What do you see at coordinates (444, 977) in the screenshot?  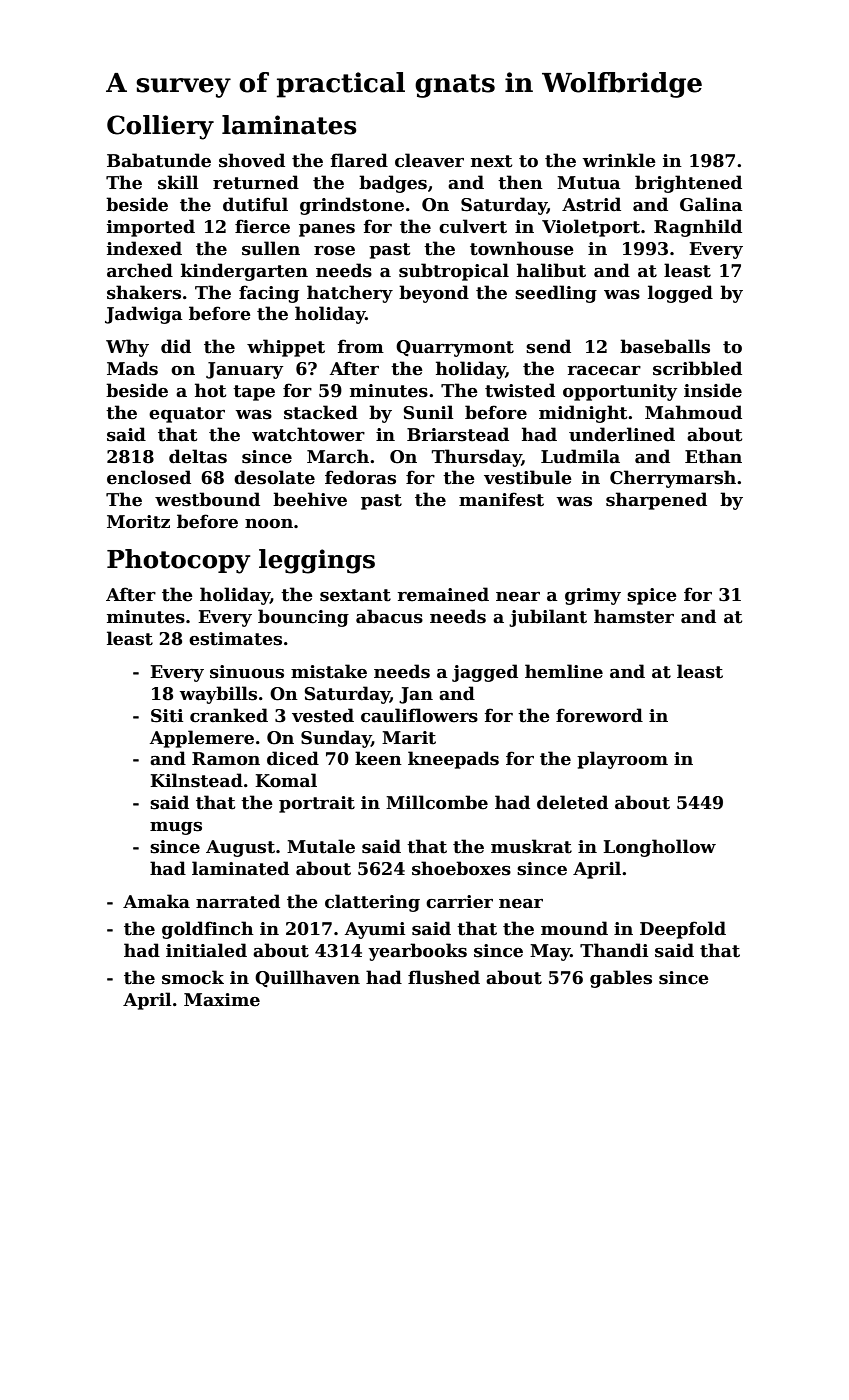 I see `flushed` at bounding box center [444, 977].
